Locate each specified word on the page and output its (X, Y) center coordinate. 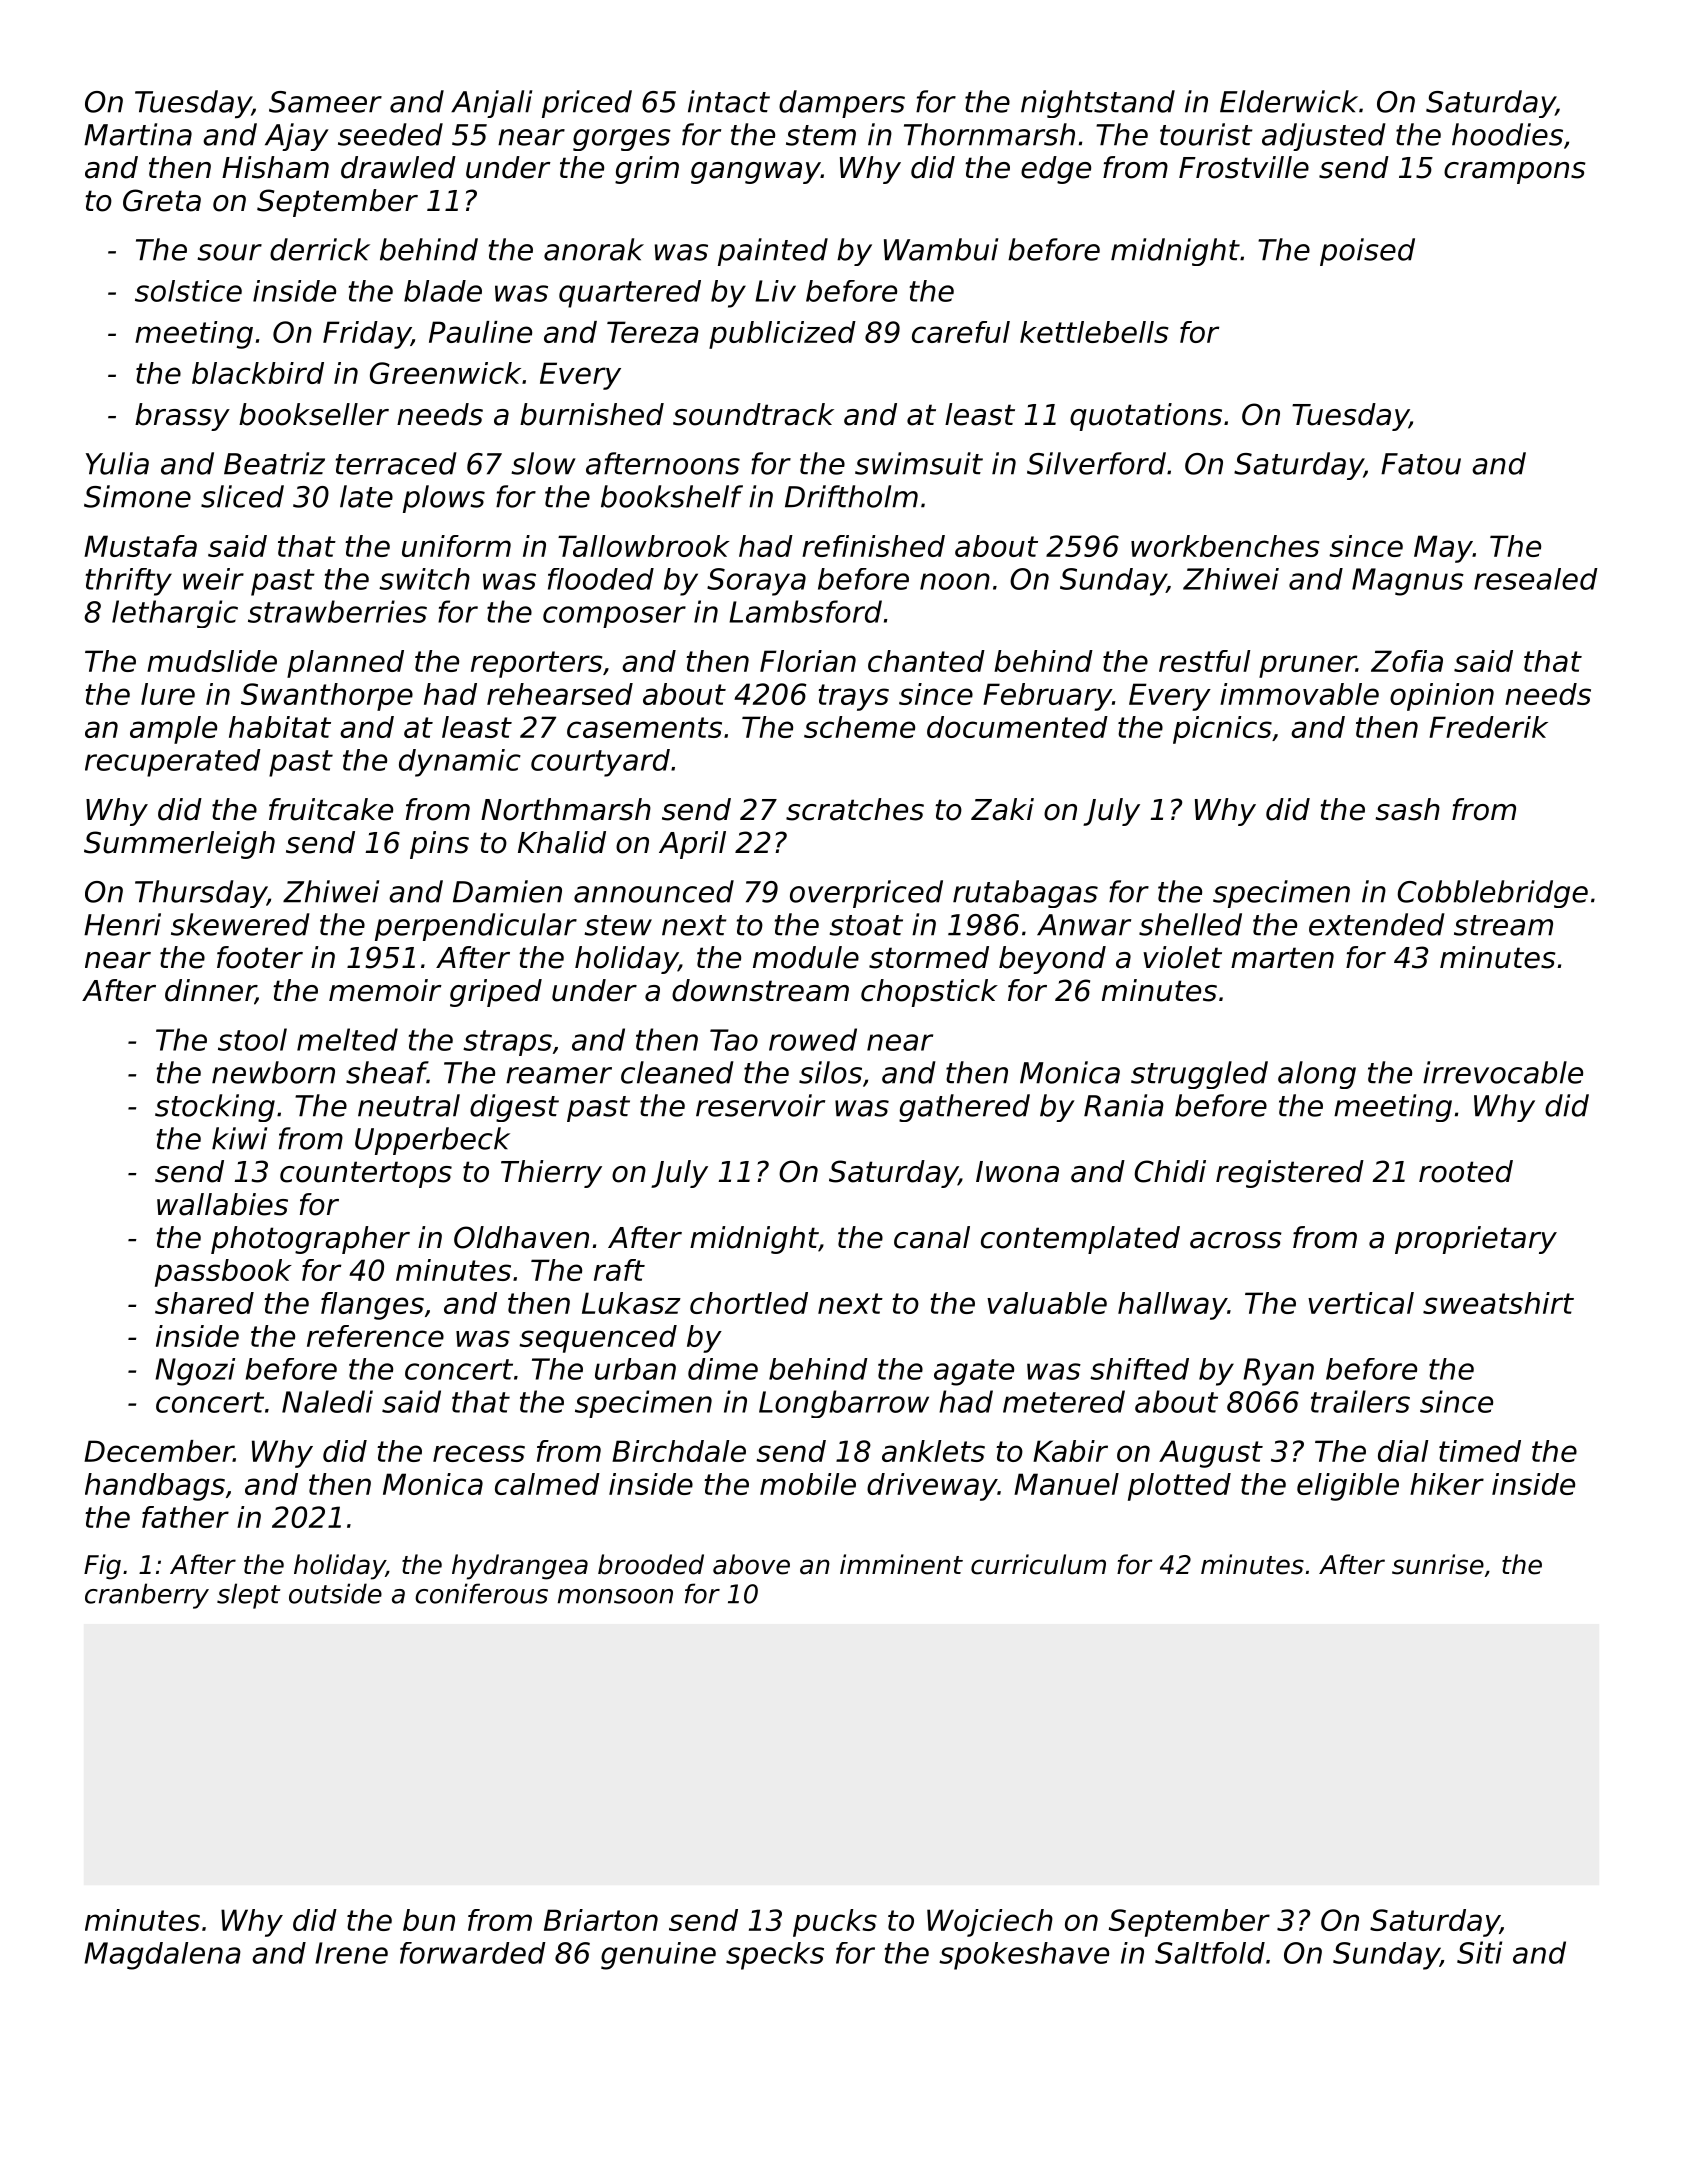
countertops (366, 1174)
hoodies (1507, 134)
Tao (734, 1040)
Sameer (325, 102)
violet (1182, 957)
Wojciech (990, 1923)
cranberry (147, 1596)
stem (821, 135)
